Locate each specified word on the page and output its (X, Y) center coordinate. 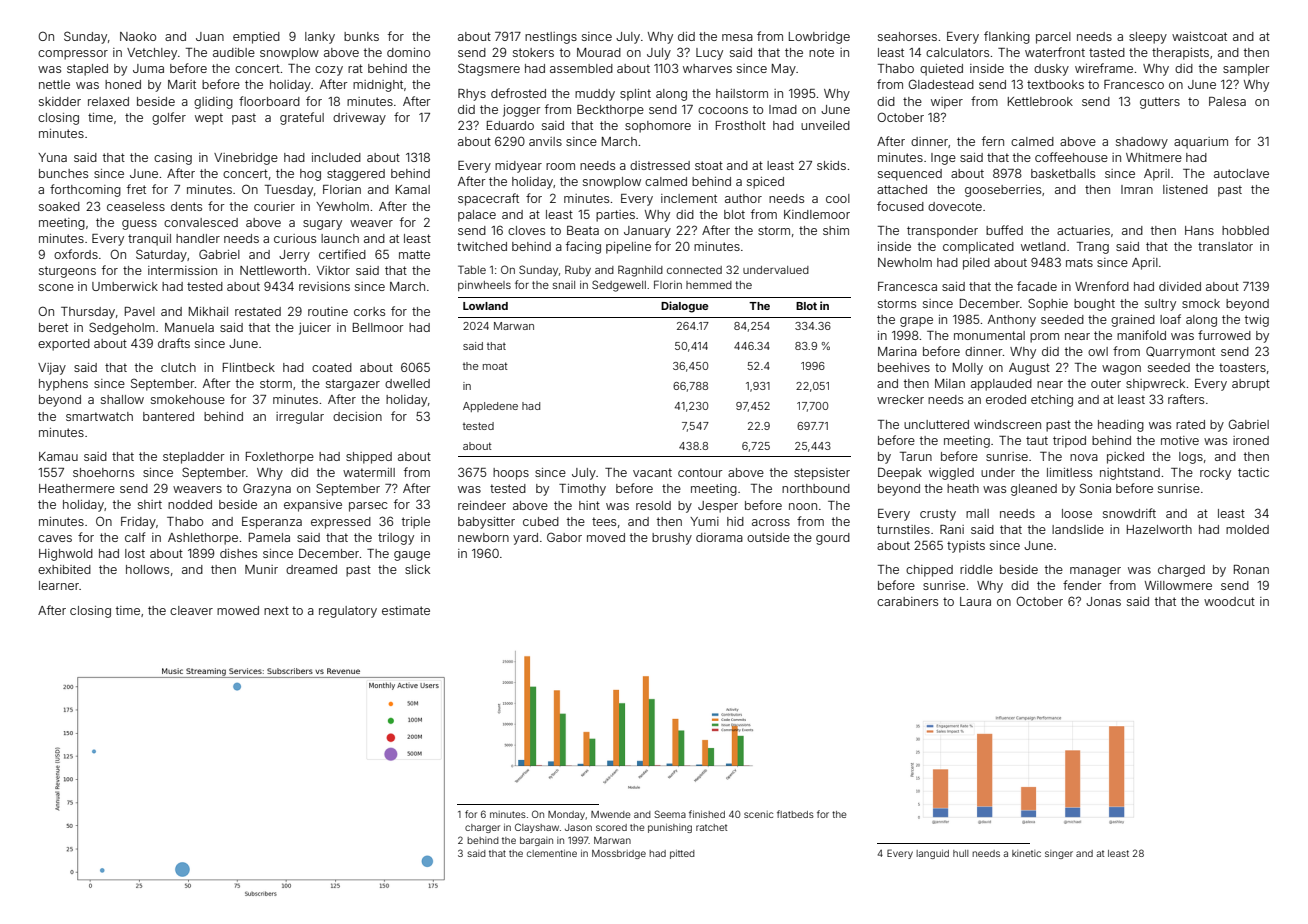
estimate (406, 610)
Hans (1199, 230)
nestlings (551, 38)
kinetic (1026, 853)
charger (482, 828)
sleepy (1148, 38)
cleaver (191, 610)
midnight (378, 86)
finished (707, 814)
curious (295, 238)
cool (838, 198)
